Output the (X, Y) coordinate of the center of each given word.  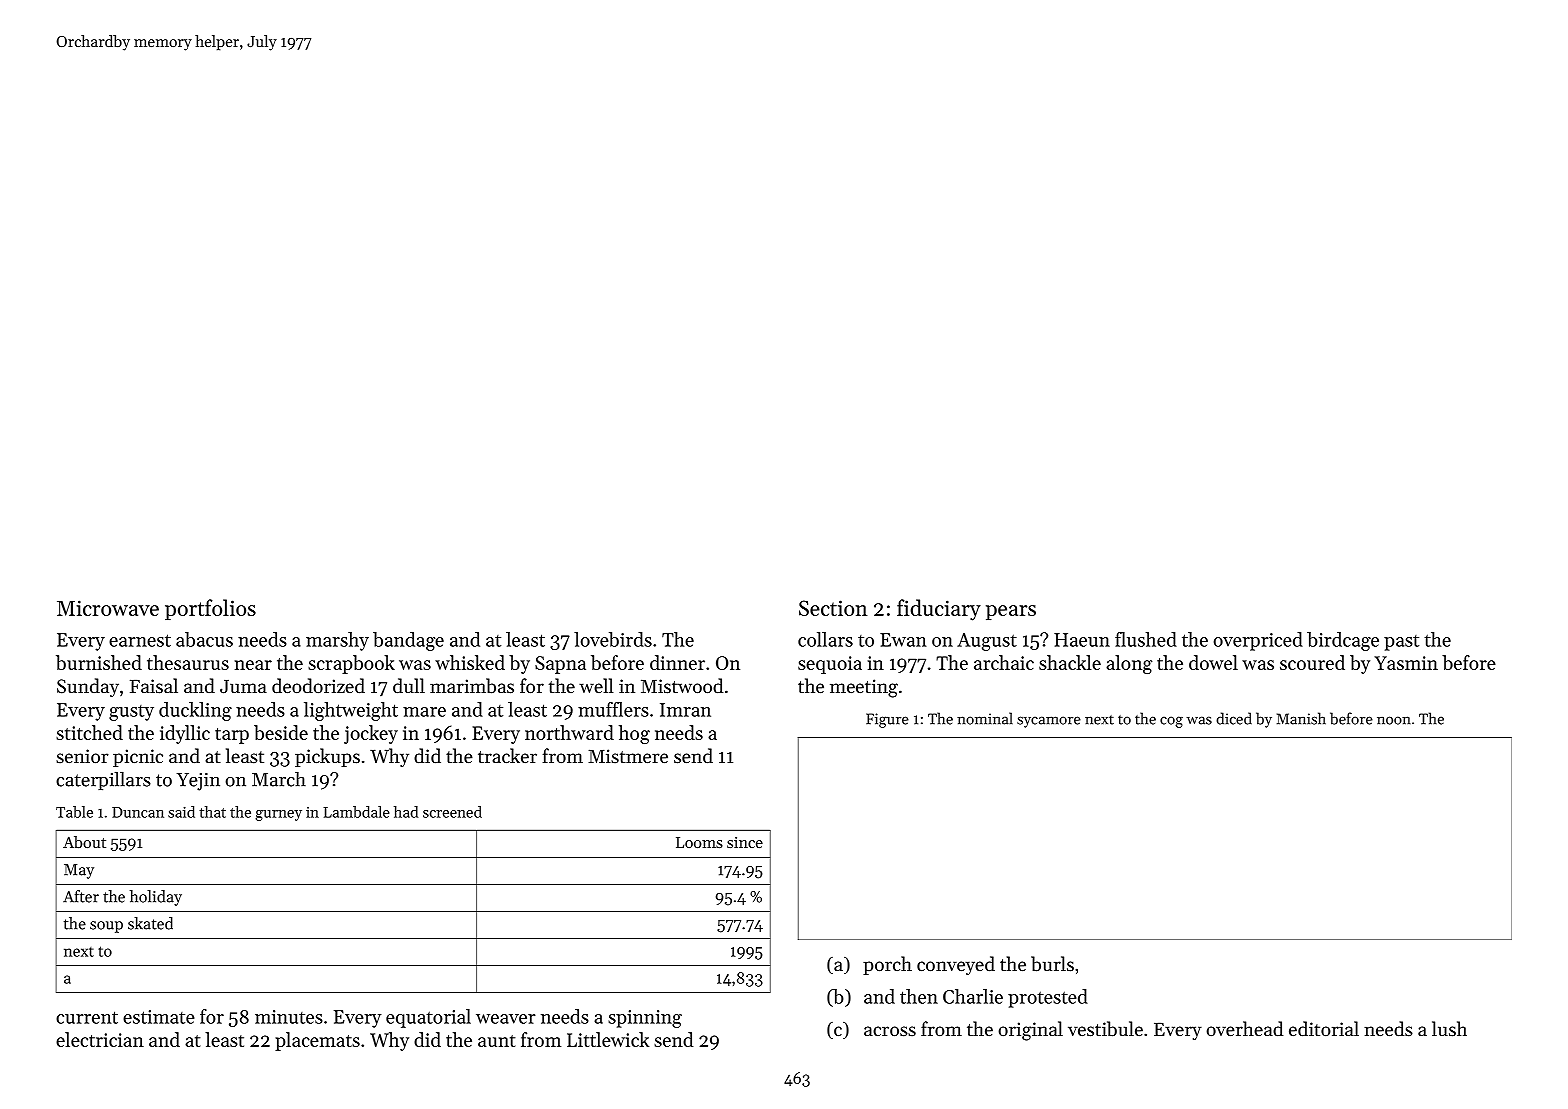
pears (1011, 612)
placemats (317, 1041)
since (745, 842)
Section (833, 608)
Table (74, 812)
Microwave (108, 608)
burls (1052, 964)
